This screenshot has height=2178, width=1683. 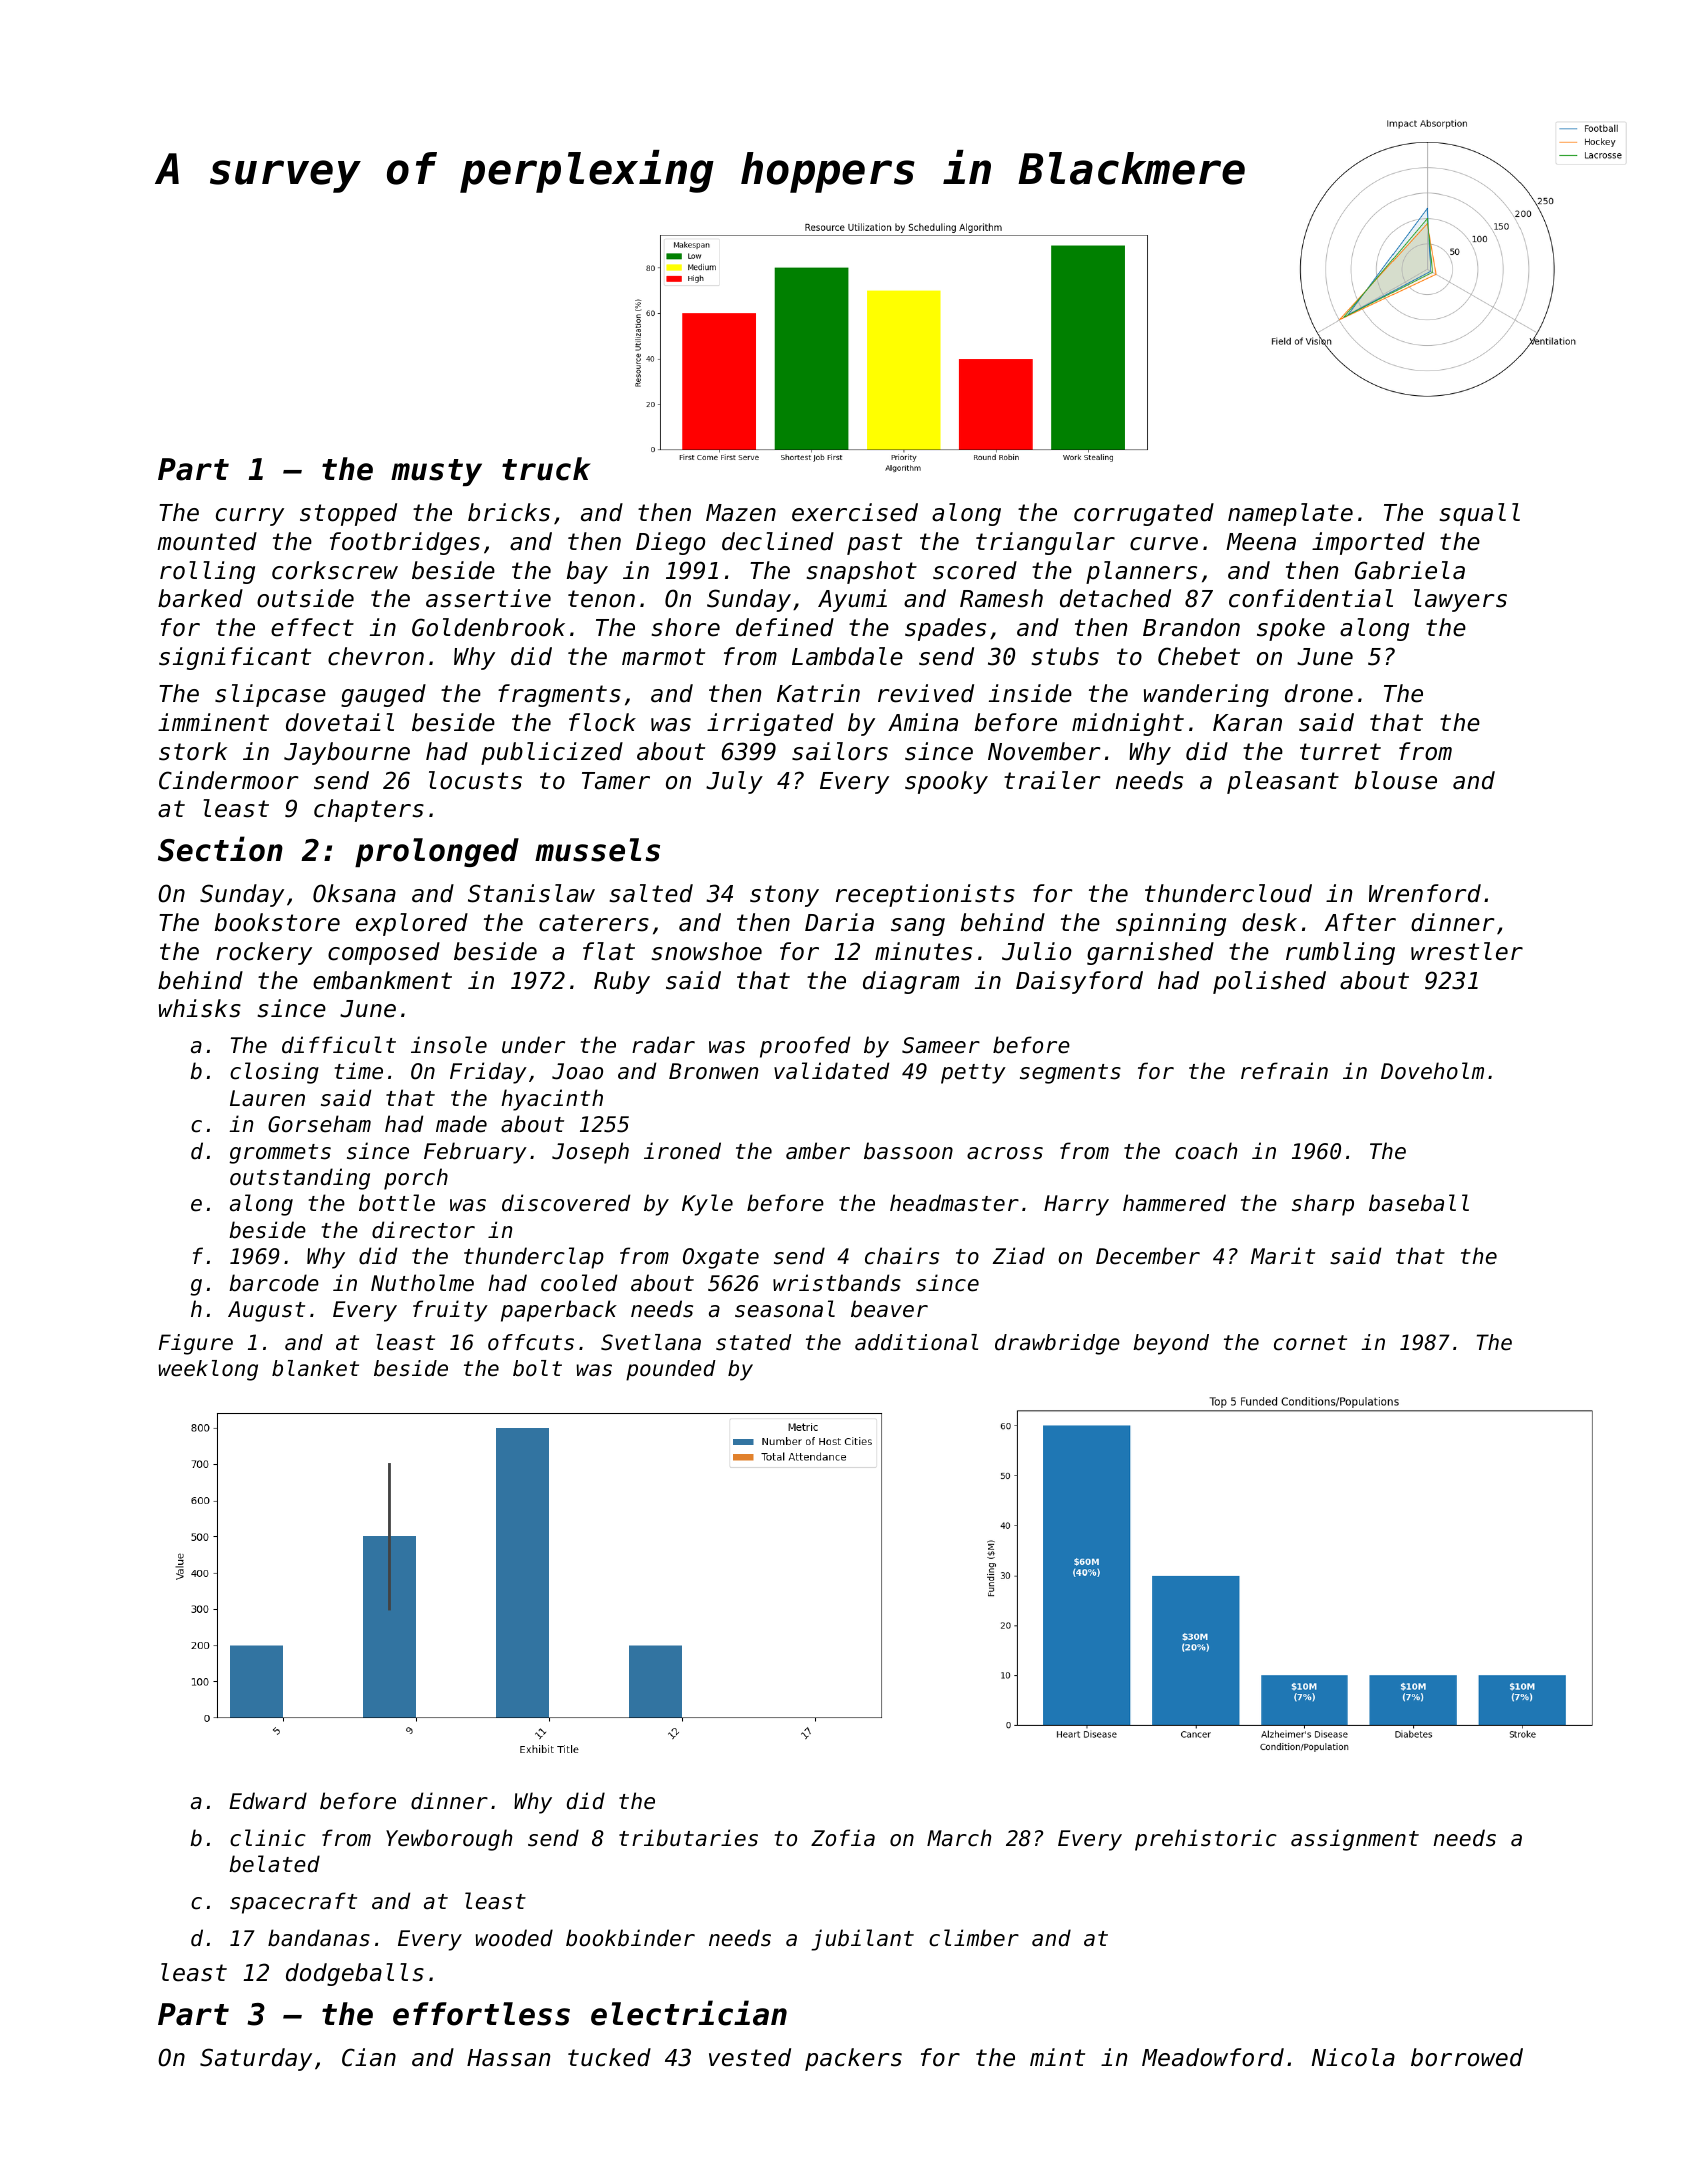 What do you see at coordinates (1057, 1344) in the screenshot?
I see `drawbridge` at bounding box center [1057, 1344].
